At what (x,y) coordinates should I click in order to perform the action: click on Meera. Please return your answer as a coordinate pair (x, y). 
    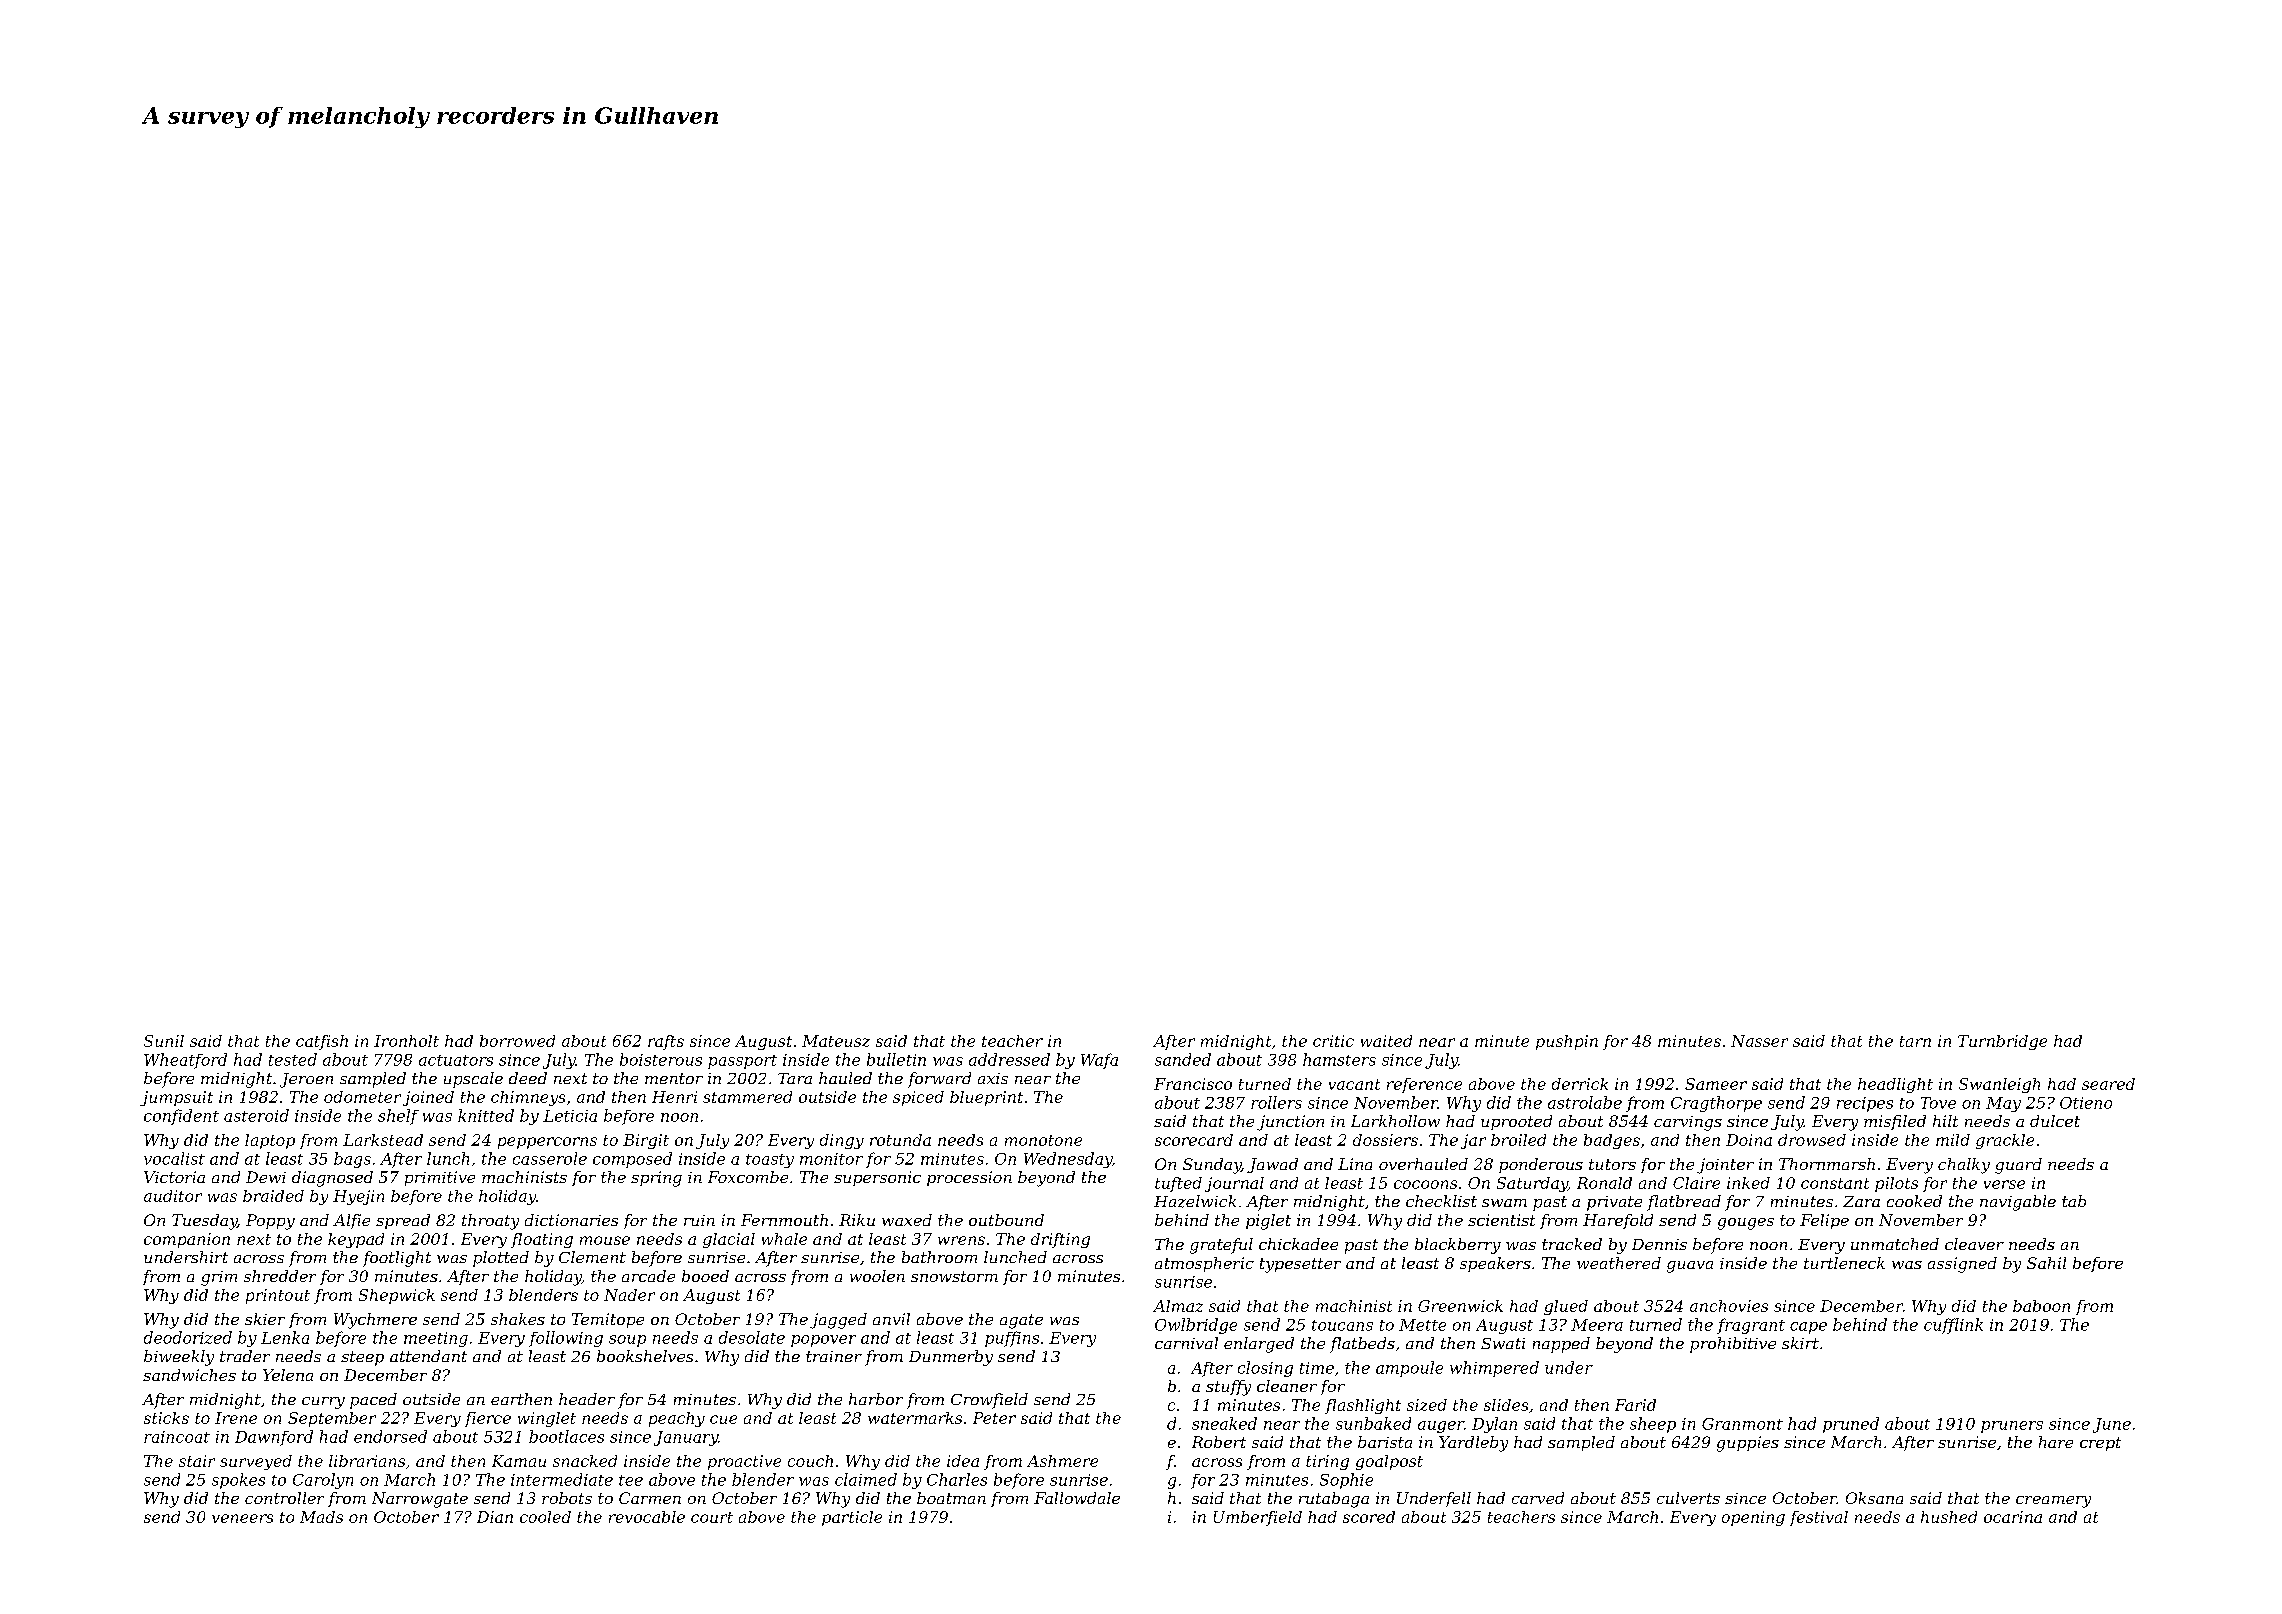
    Looking at the image, I should click on (1597, 1325).
